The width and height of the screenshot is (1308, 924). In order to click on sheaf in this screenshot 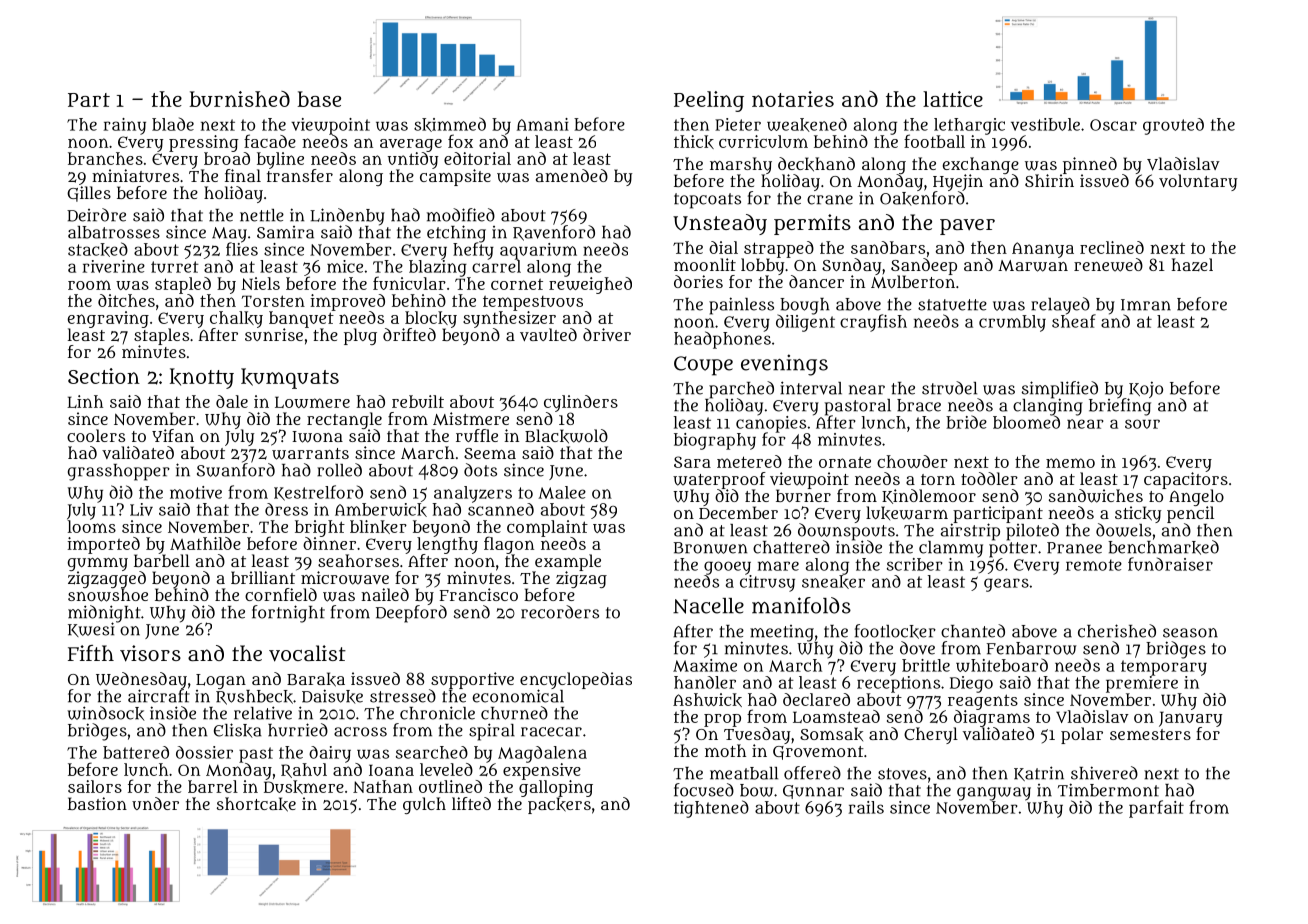, I will do `click(1074, 321)`.
